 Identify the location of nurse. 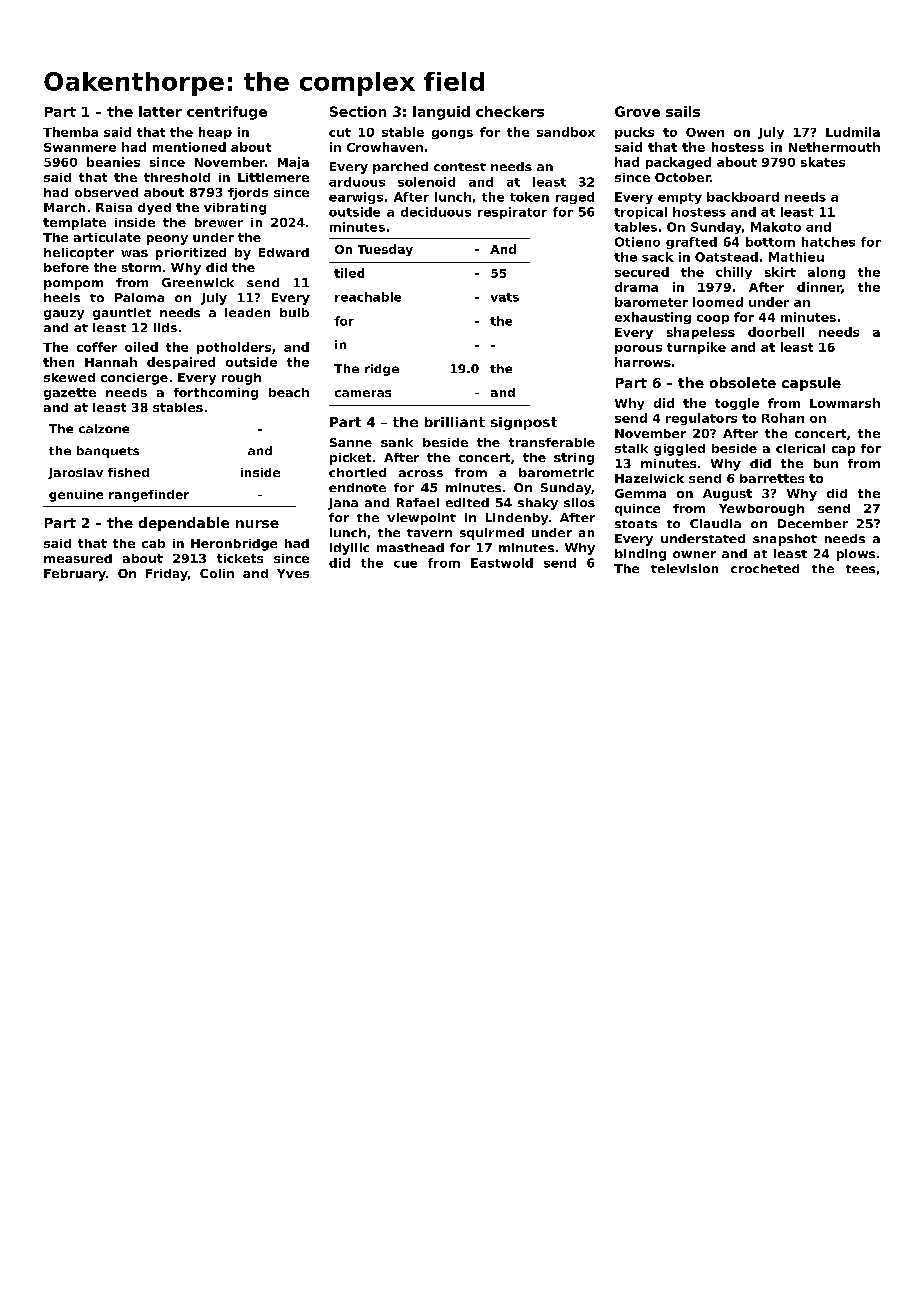
(257, 524).
